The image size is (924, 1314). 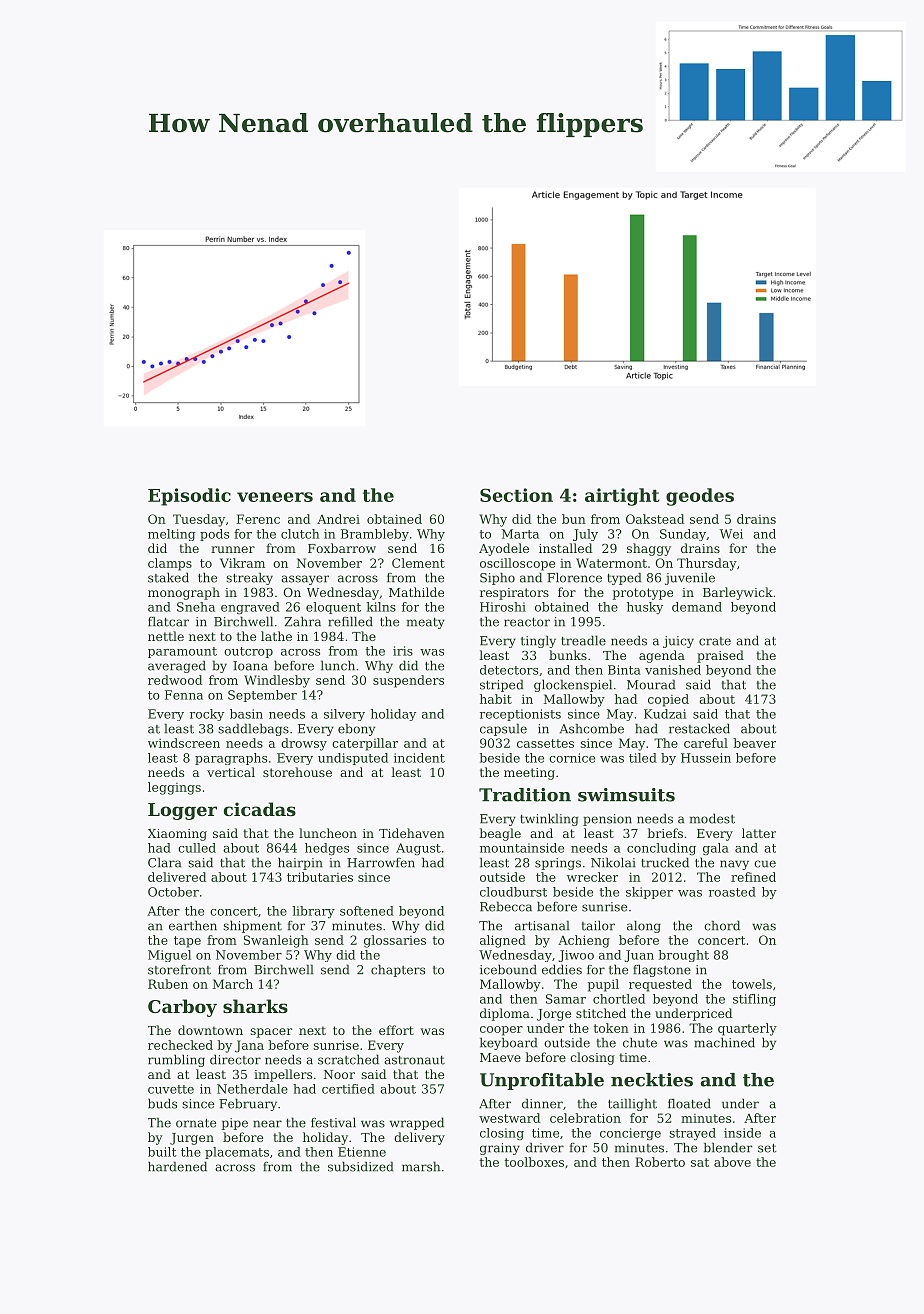 What do you see at coordinates (367, 911) in the image?
I see `softened` at bounding box center [367, 911].
